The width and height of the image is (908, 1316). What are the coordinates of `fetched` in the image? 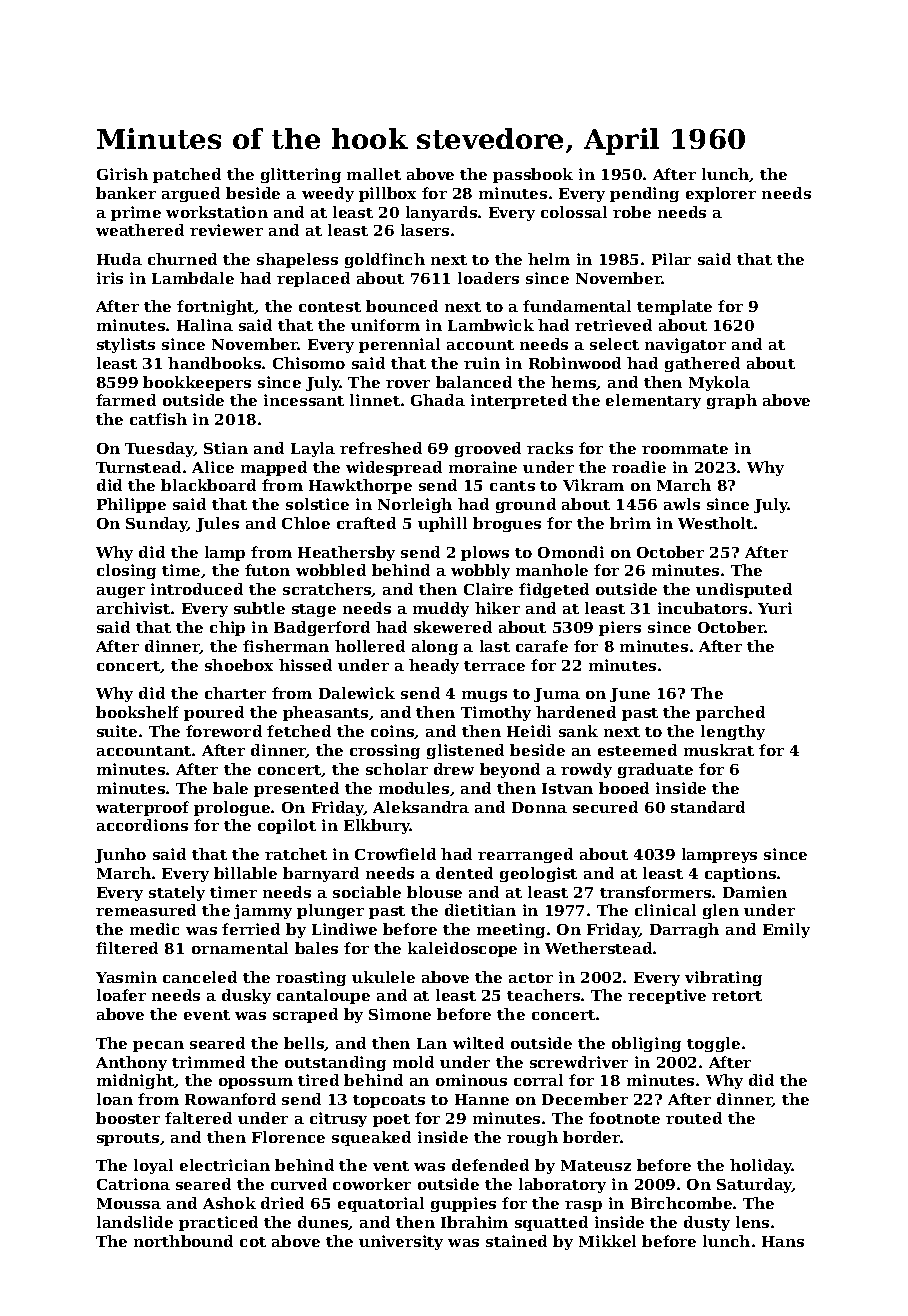 It's located at (299, 731).
